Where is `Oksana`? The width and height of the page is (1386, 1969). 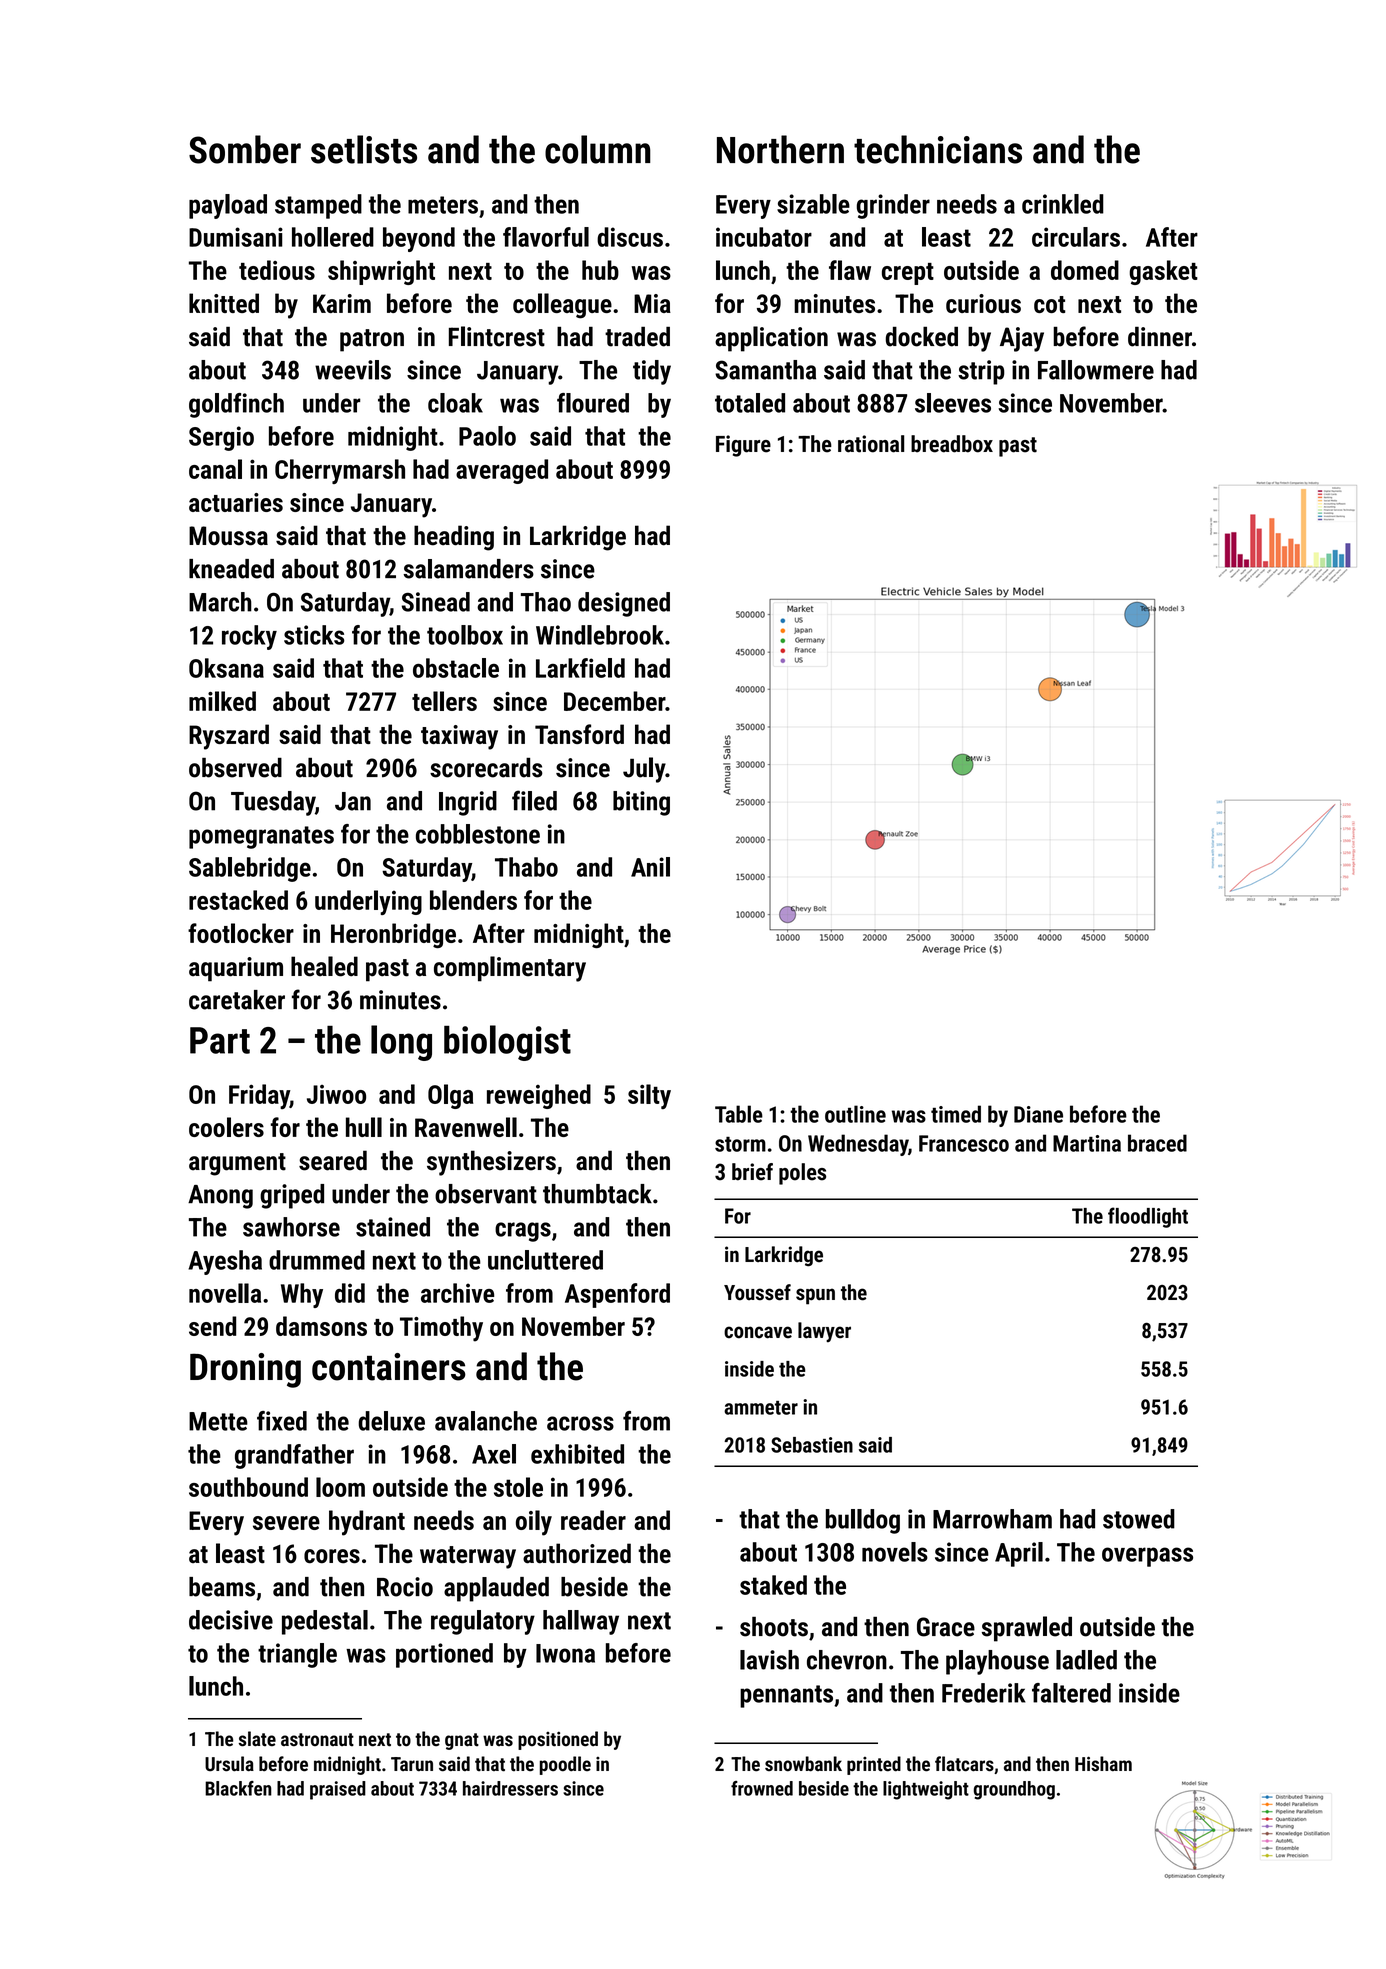 Oksana is located at coordinates (226, 668).
